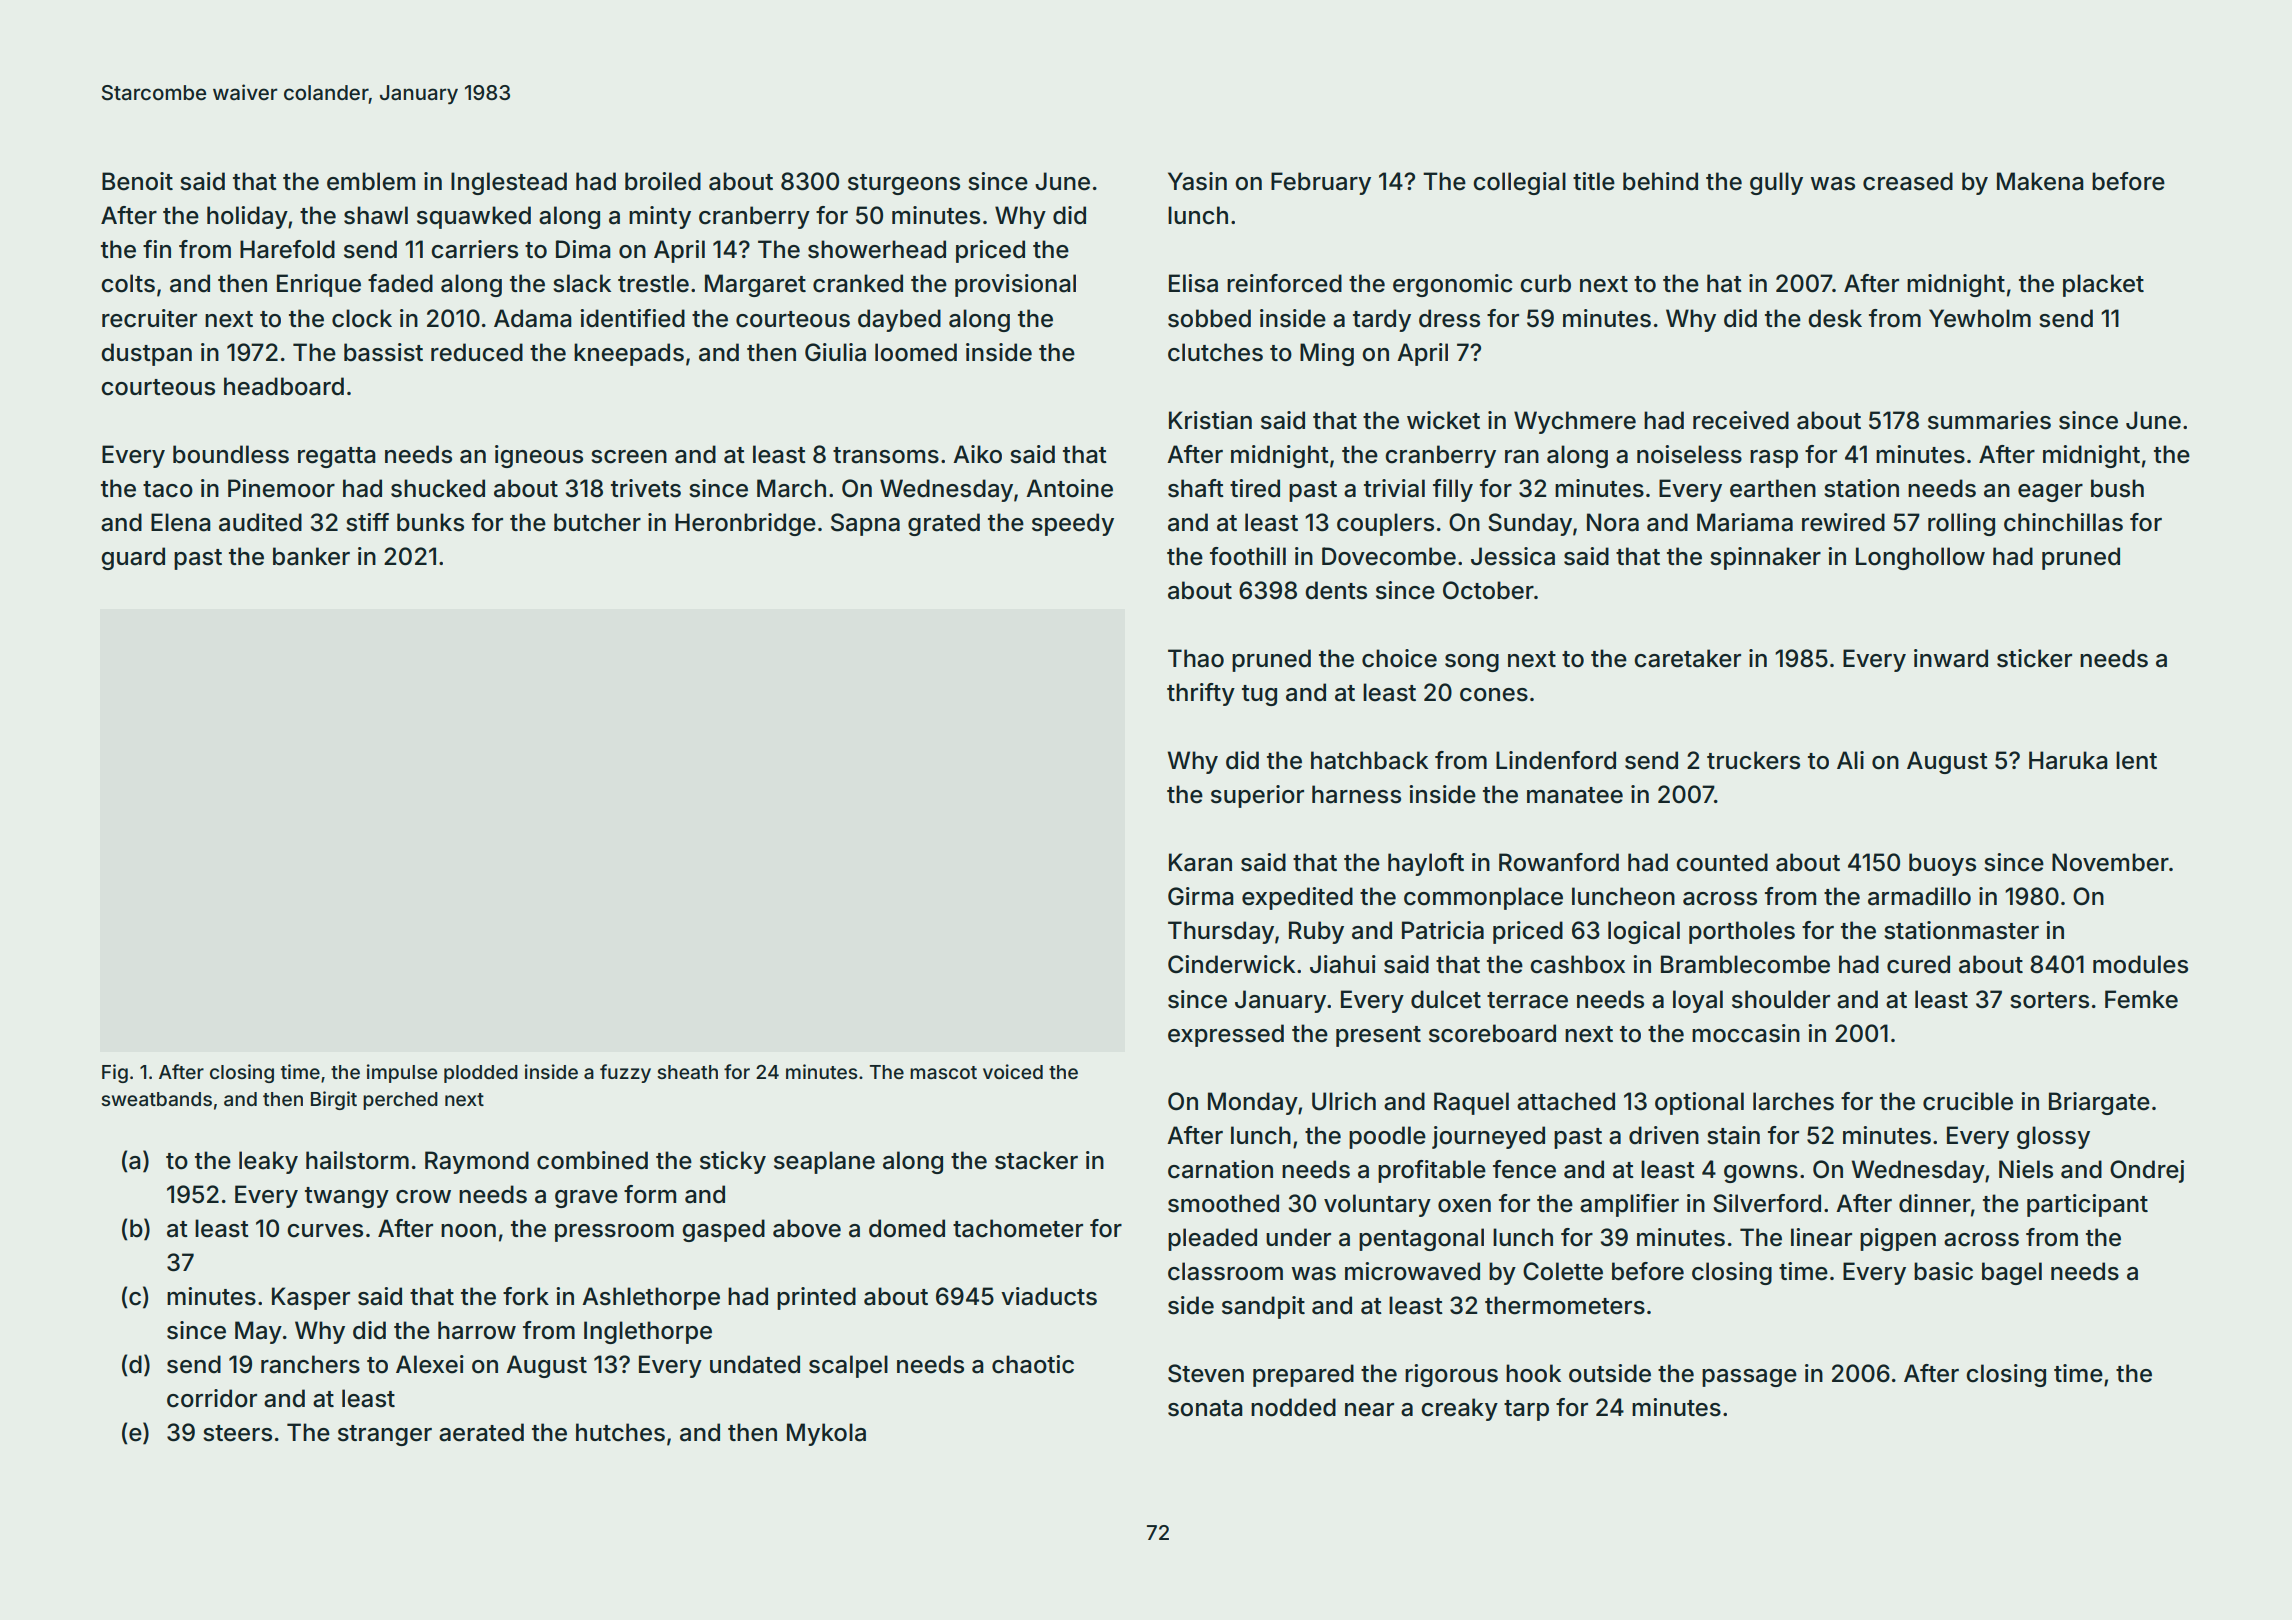  I want to click on stranger, so click(385, 1435).
